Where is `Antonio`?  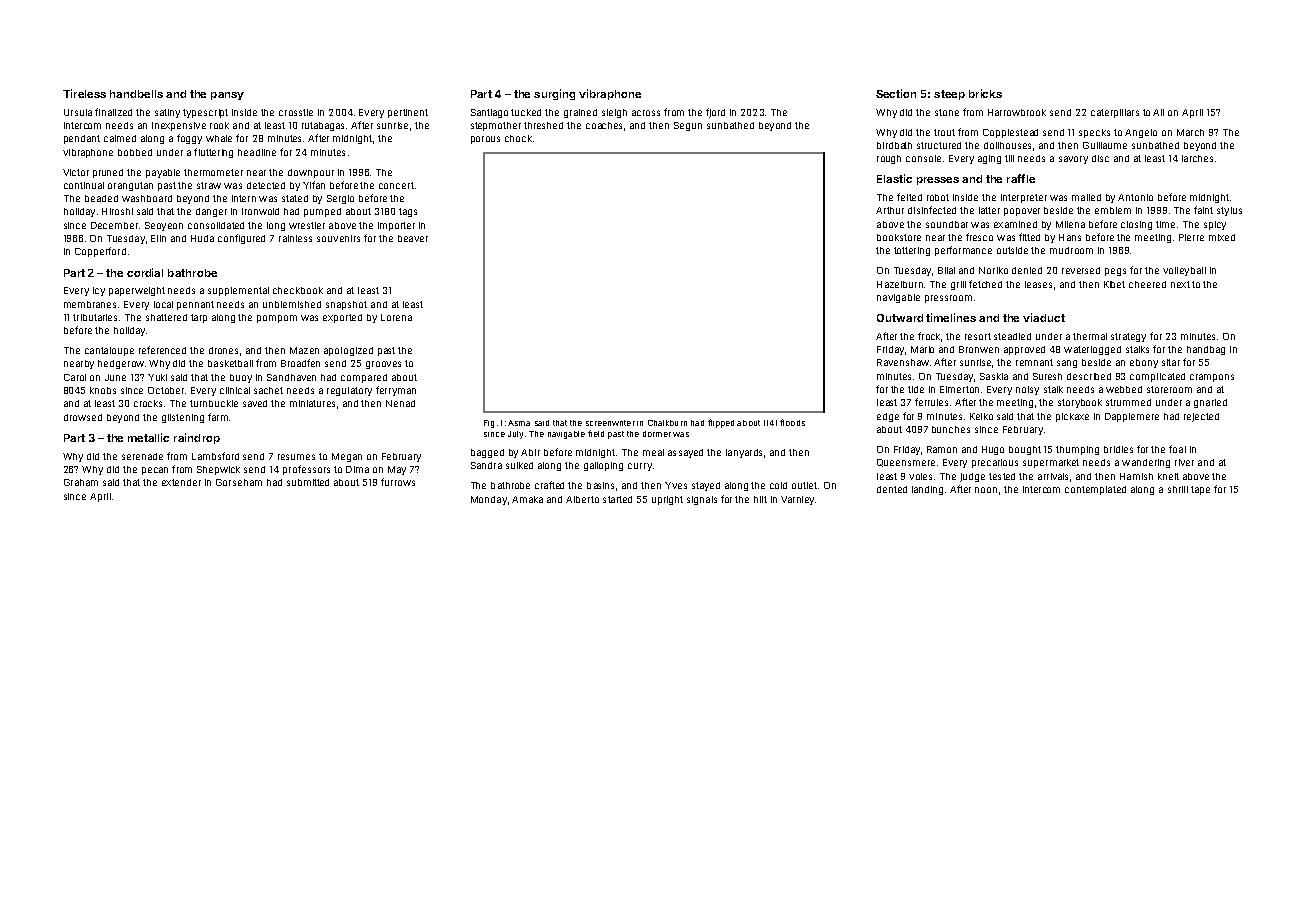
Antonio is located at coordinates (1135, 197).
